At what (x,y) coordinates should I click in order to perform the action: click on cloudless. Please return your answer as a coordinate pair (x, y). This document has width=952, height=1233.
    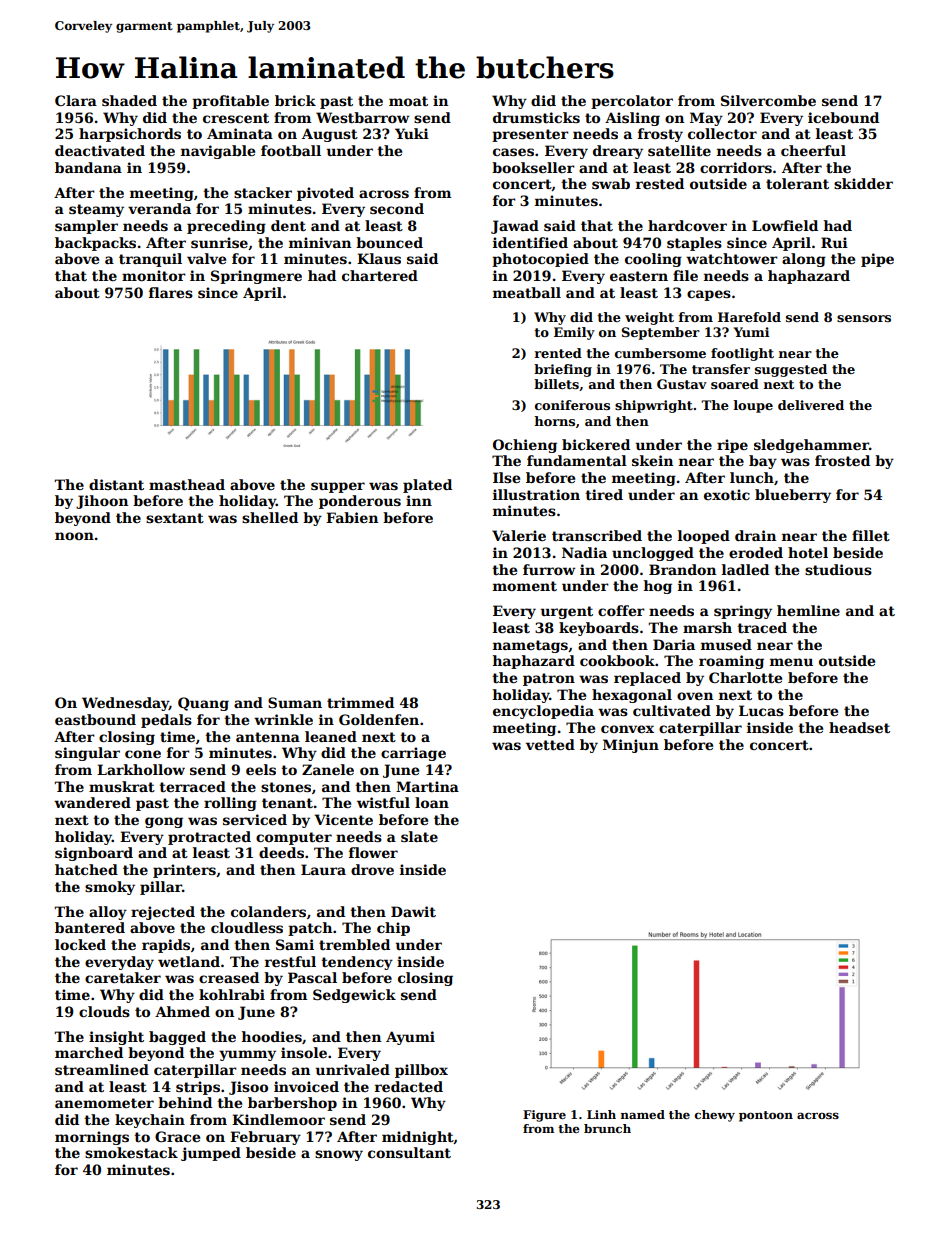
    Looking at the image, I should click on (247, 927).
